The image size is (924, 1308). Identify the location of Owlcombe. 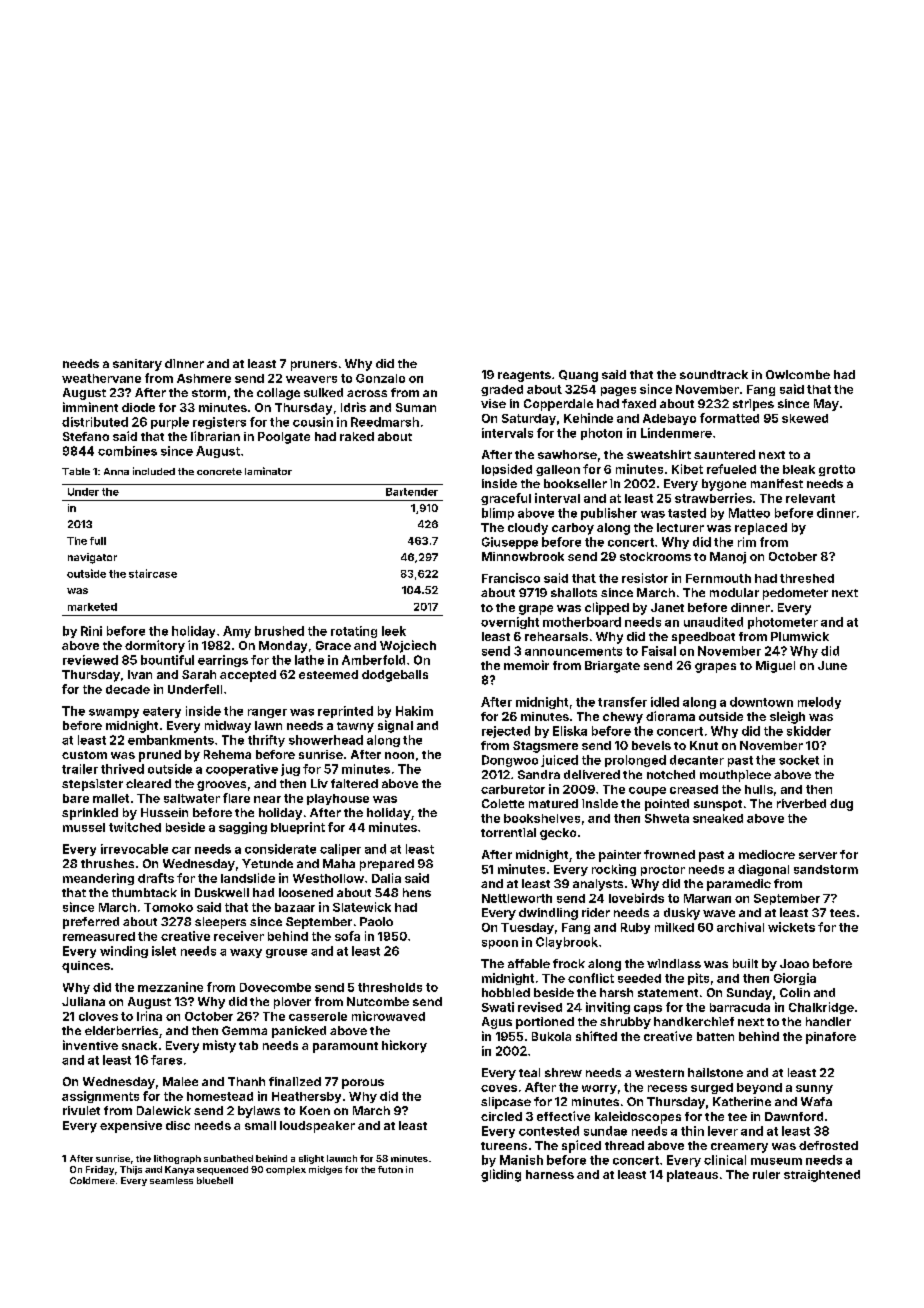
(798, 374).
